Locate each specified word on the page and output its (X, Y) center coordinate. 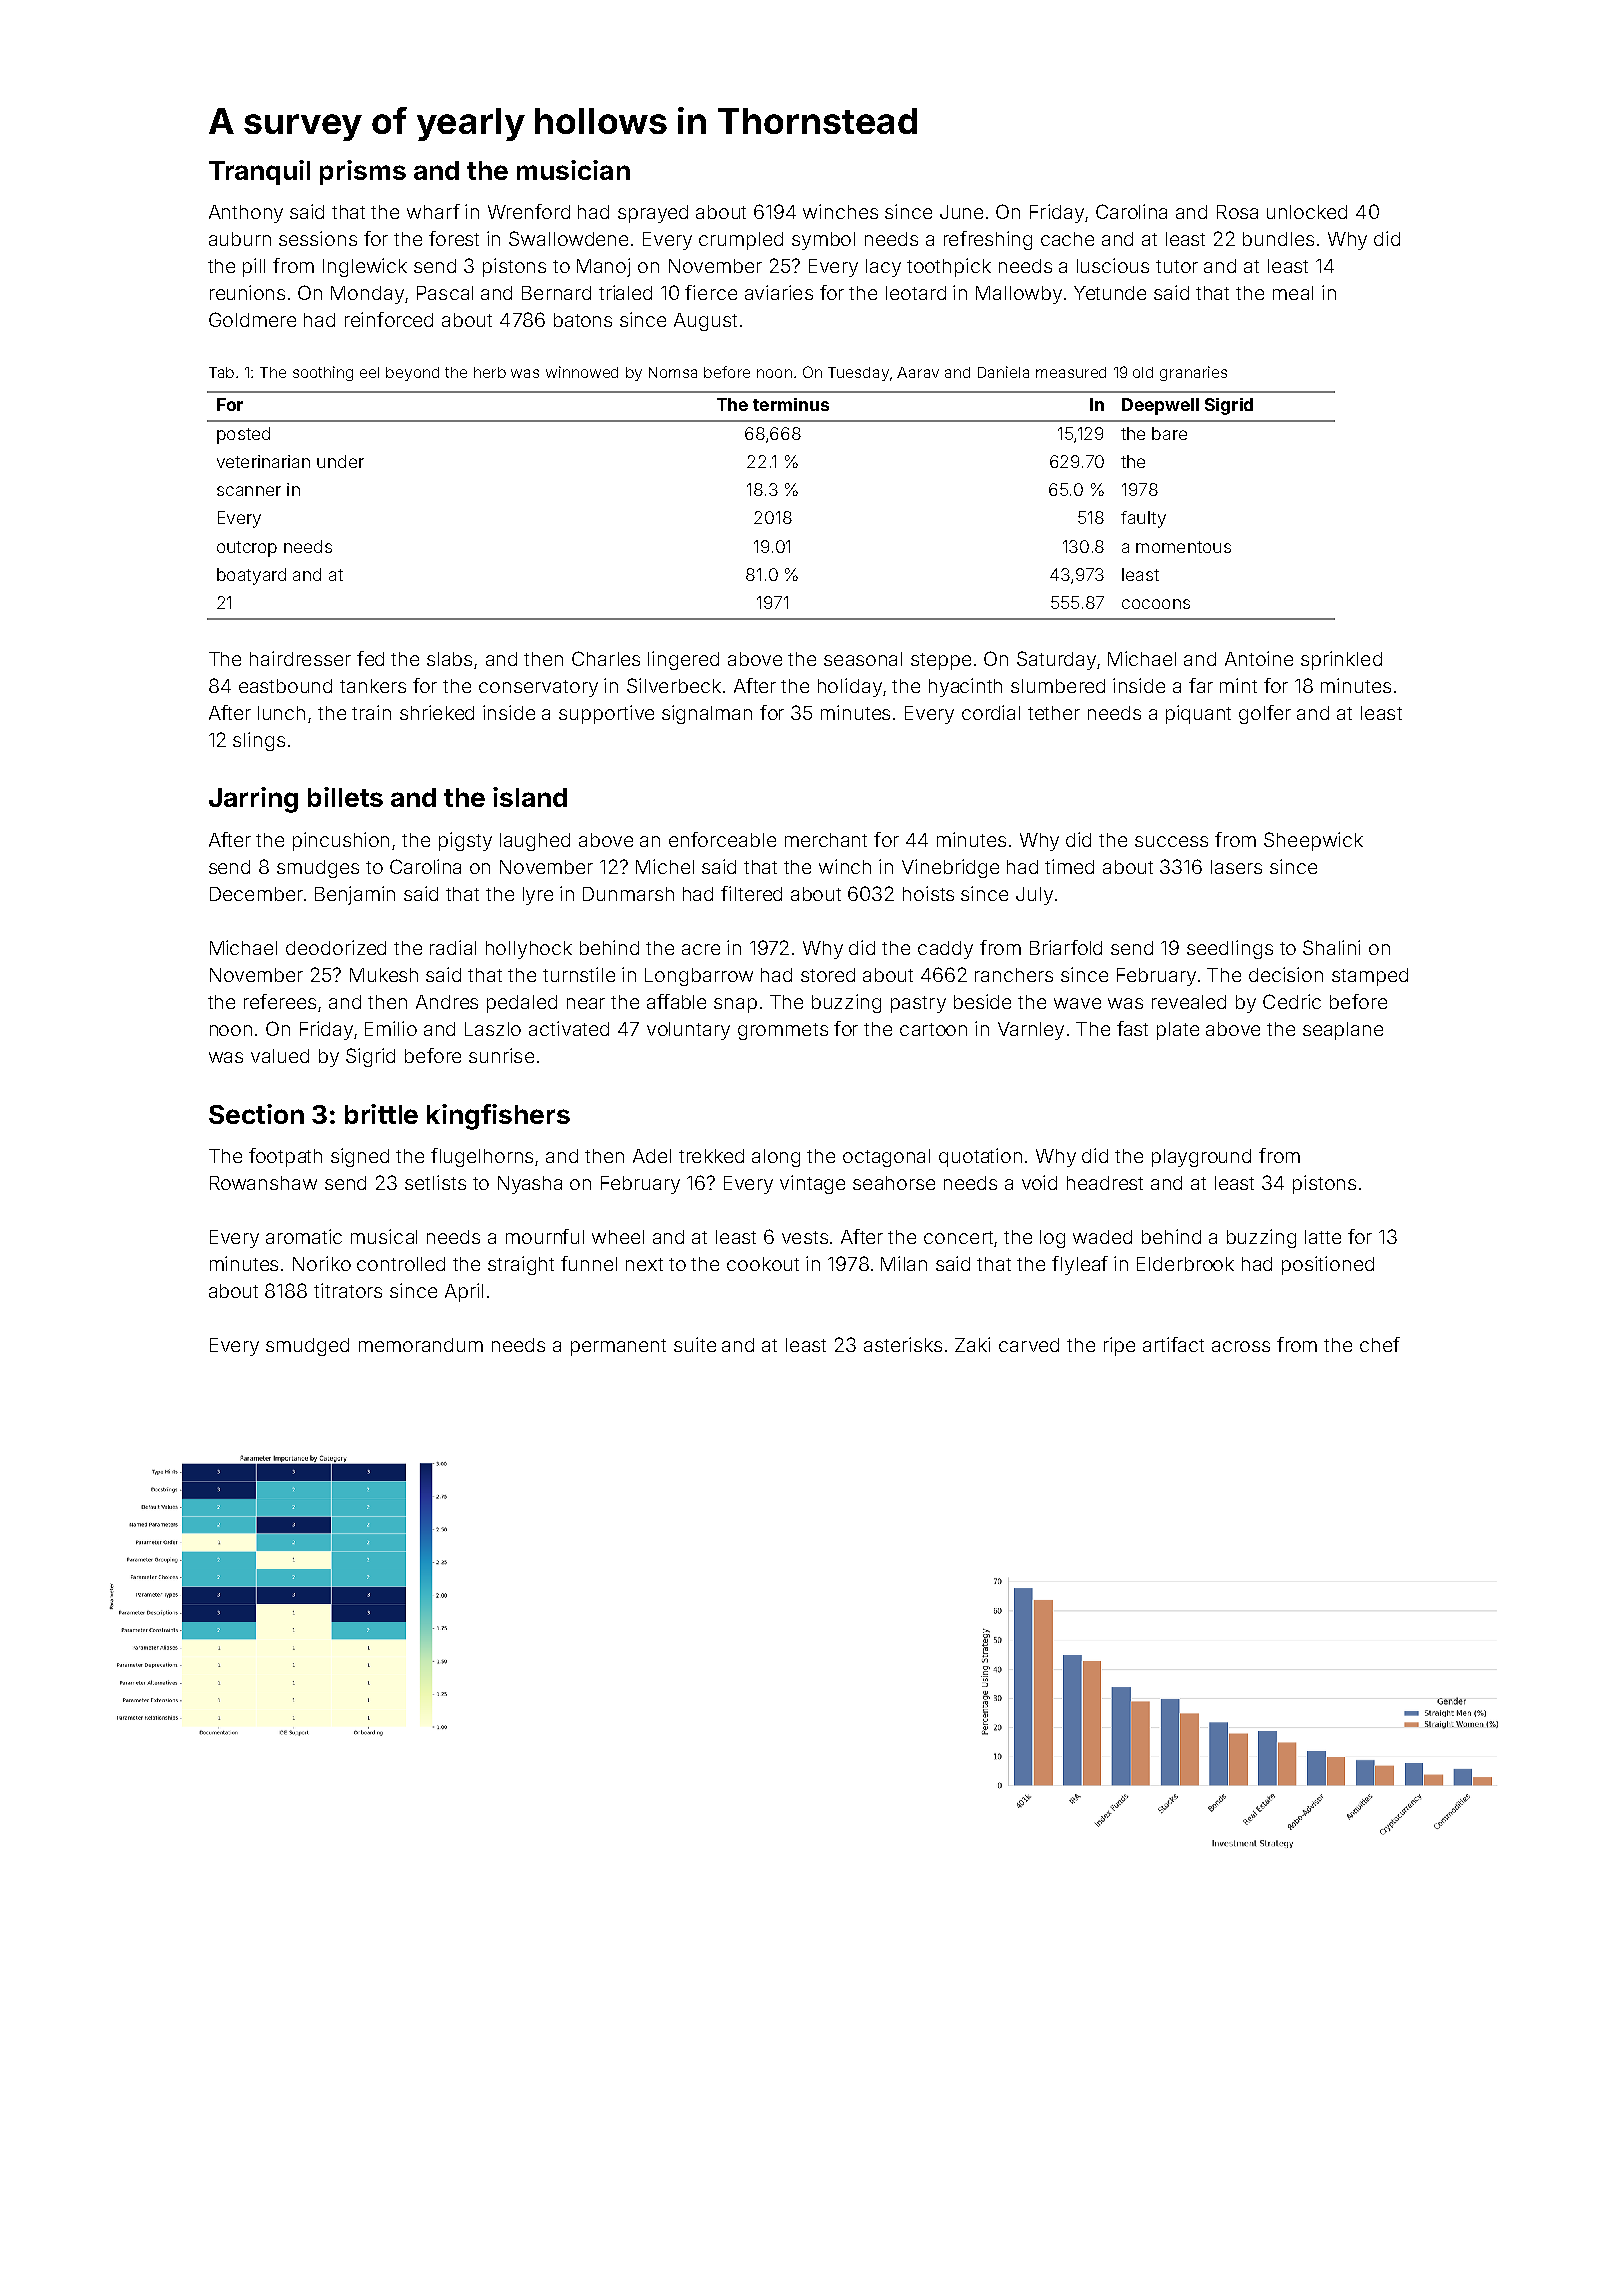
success (1171, 841)
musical (384, 1236)
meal (1293, 293)
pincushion (341, 841)
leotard (916, 293)
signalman (707, 714)
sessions (318, 238)
